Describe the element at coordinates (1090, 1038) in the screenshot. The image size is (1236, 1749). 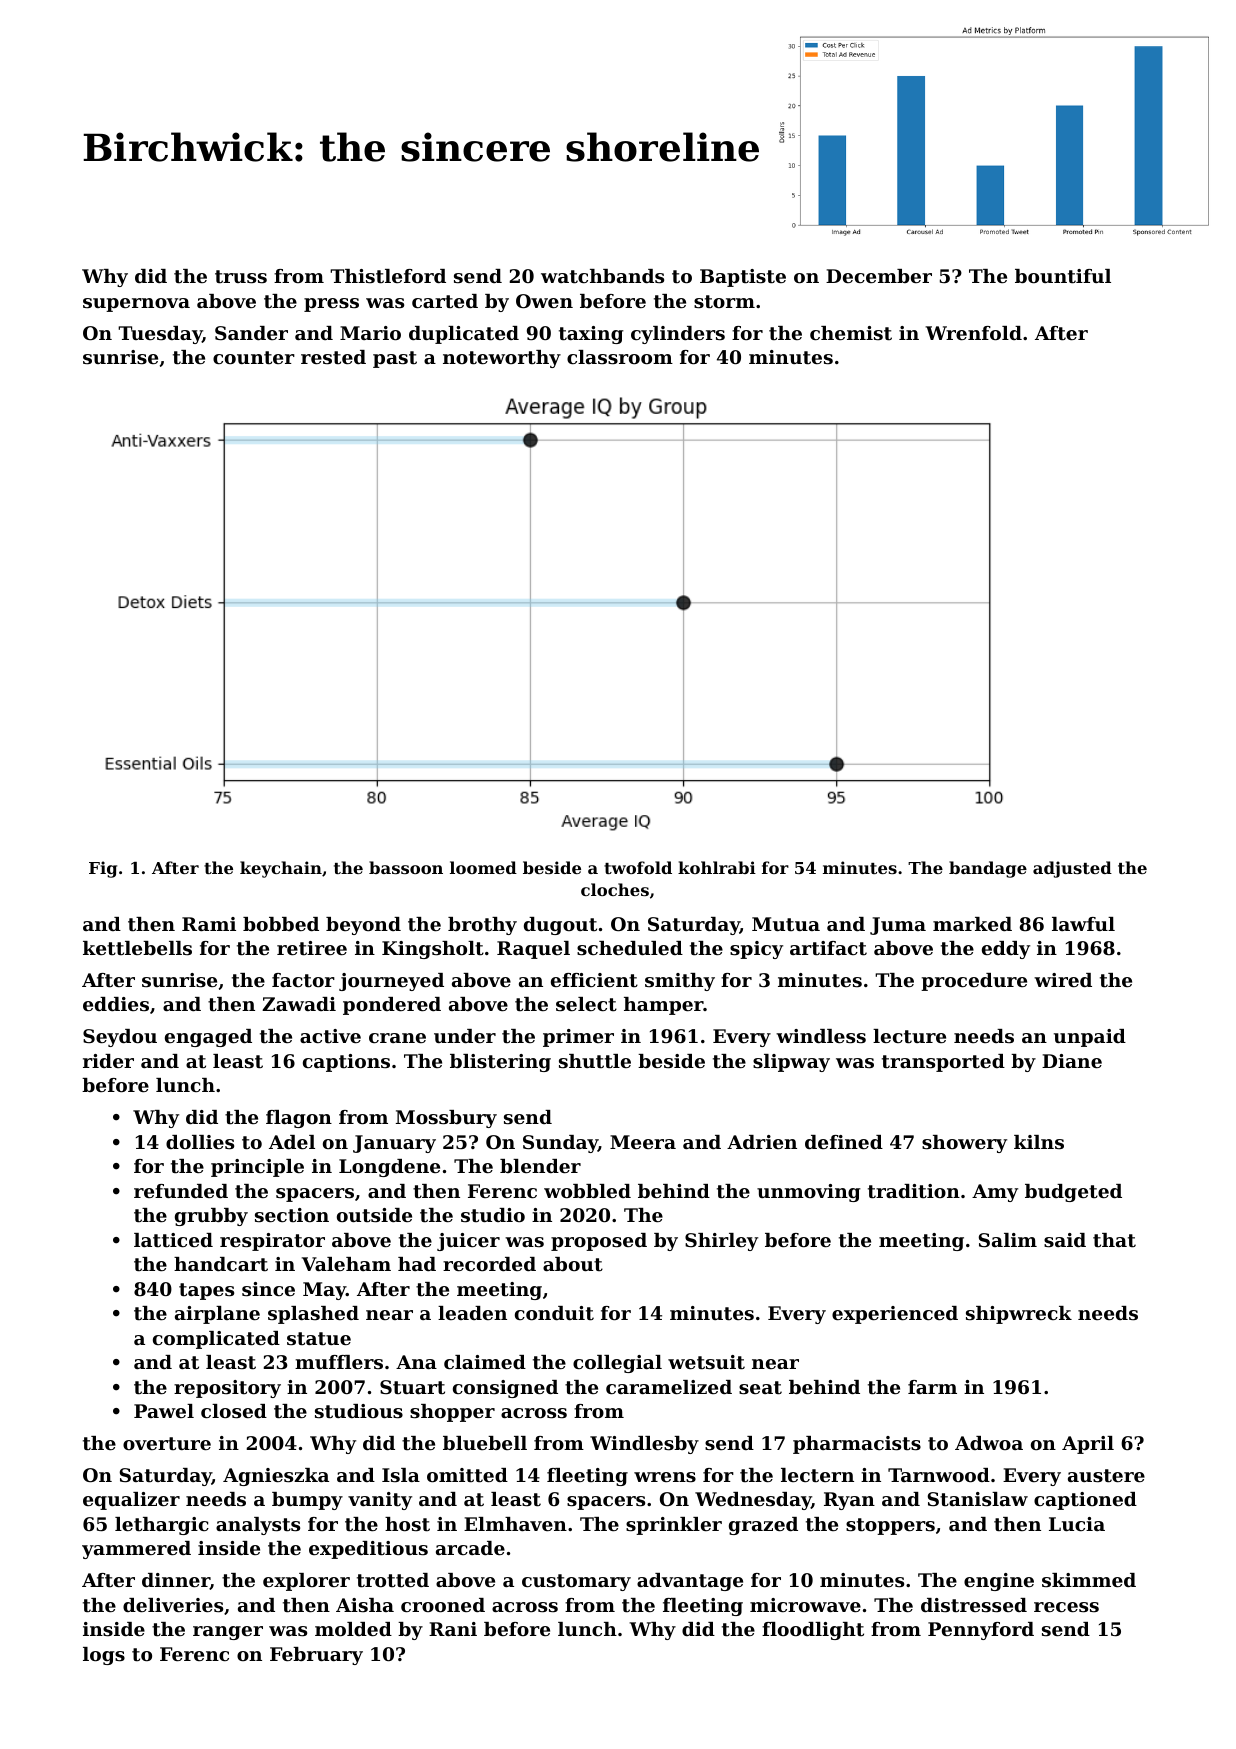
I see `unpaid` at that location.
